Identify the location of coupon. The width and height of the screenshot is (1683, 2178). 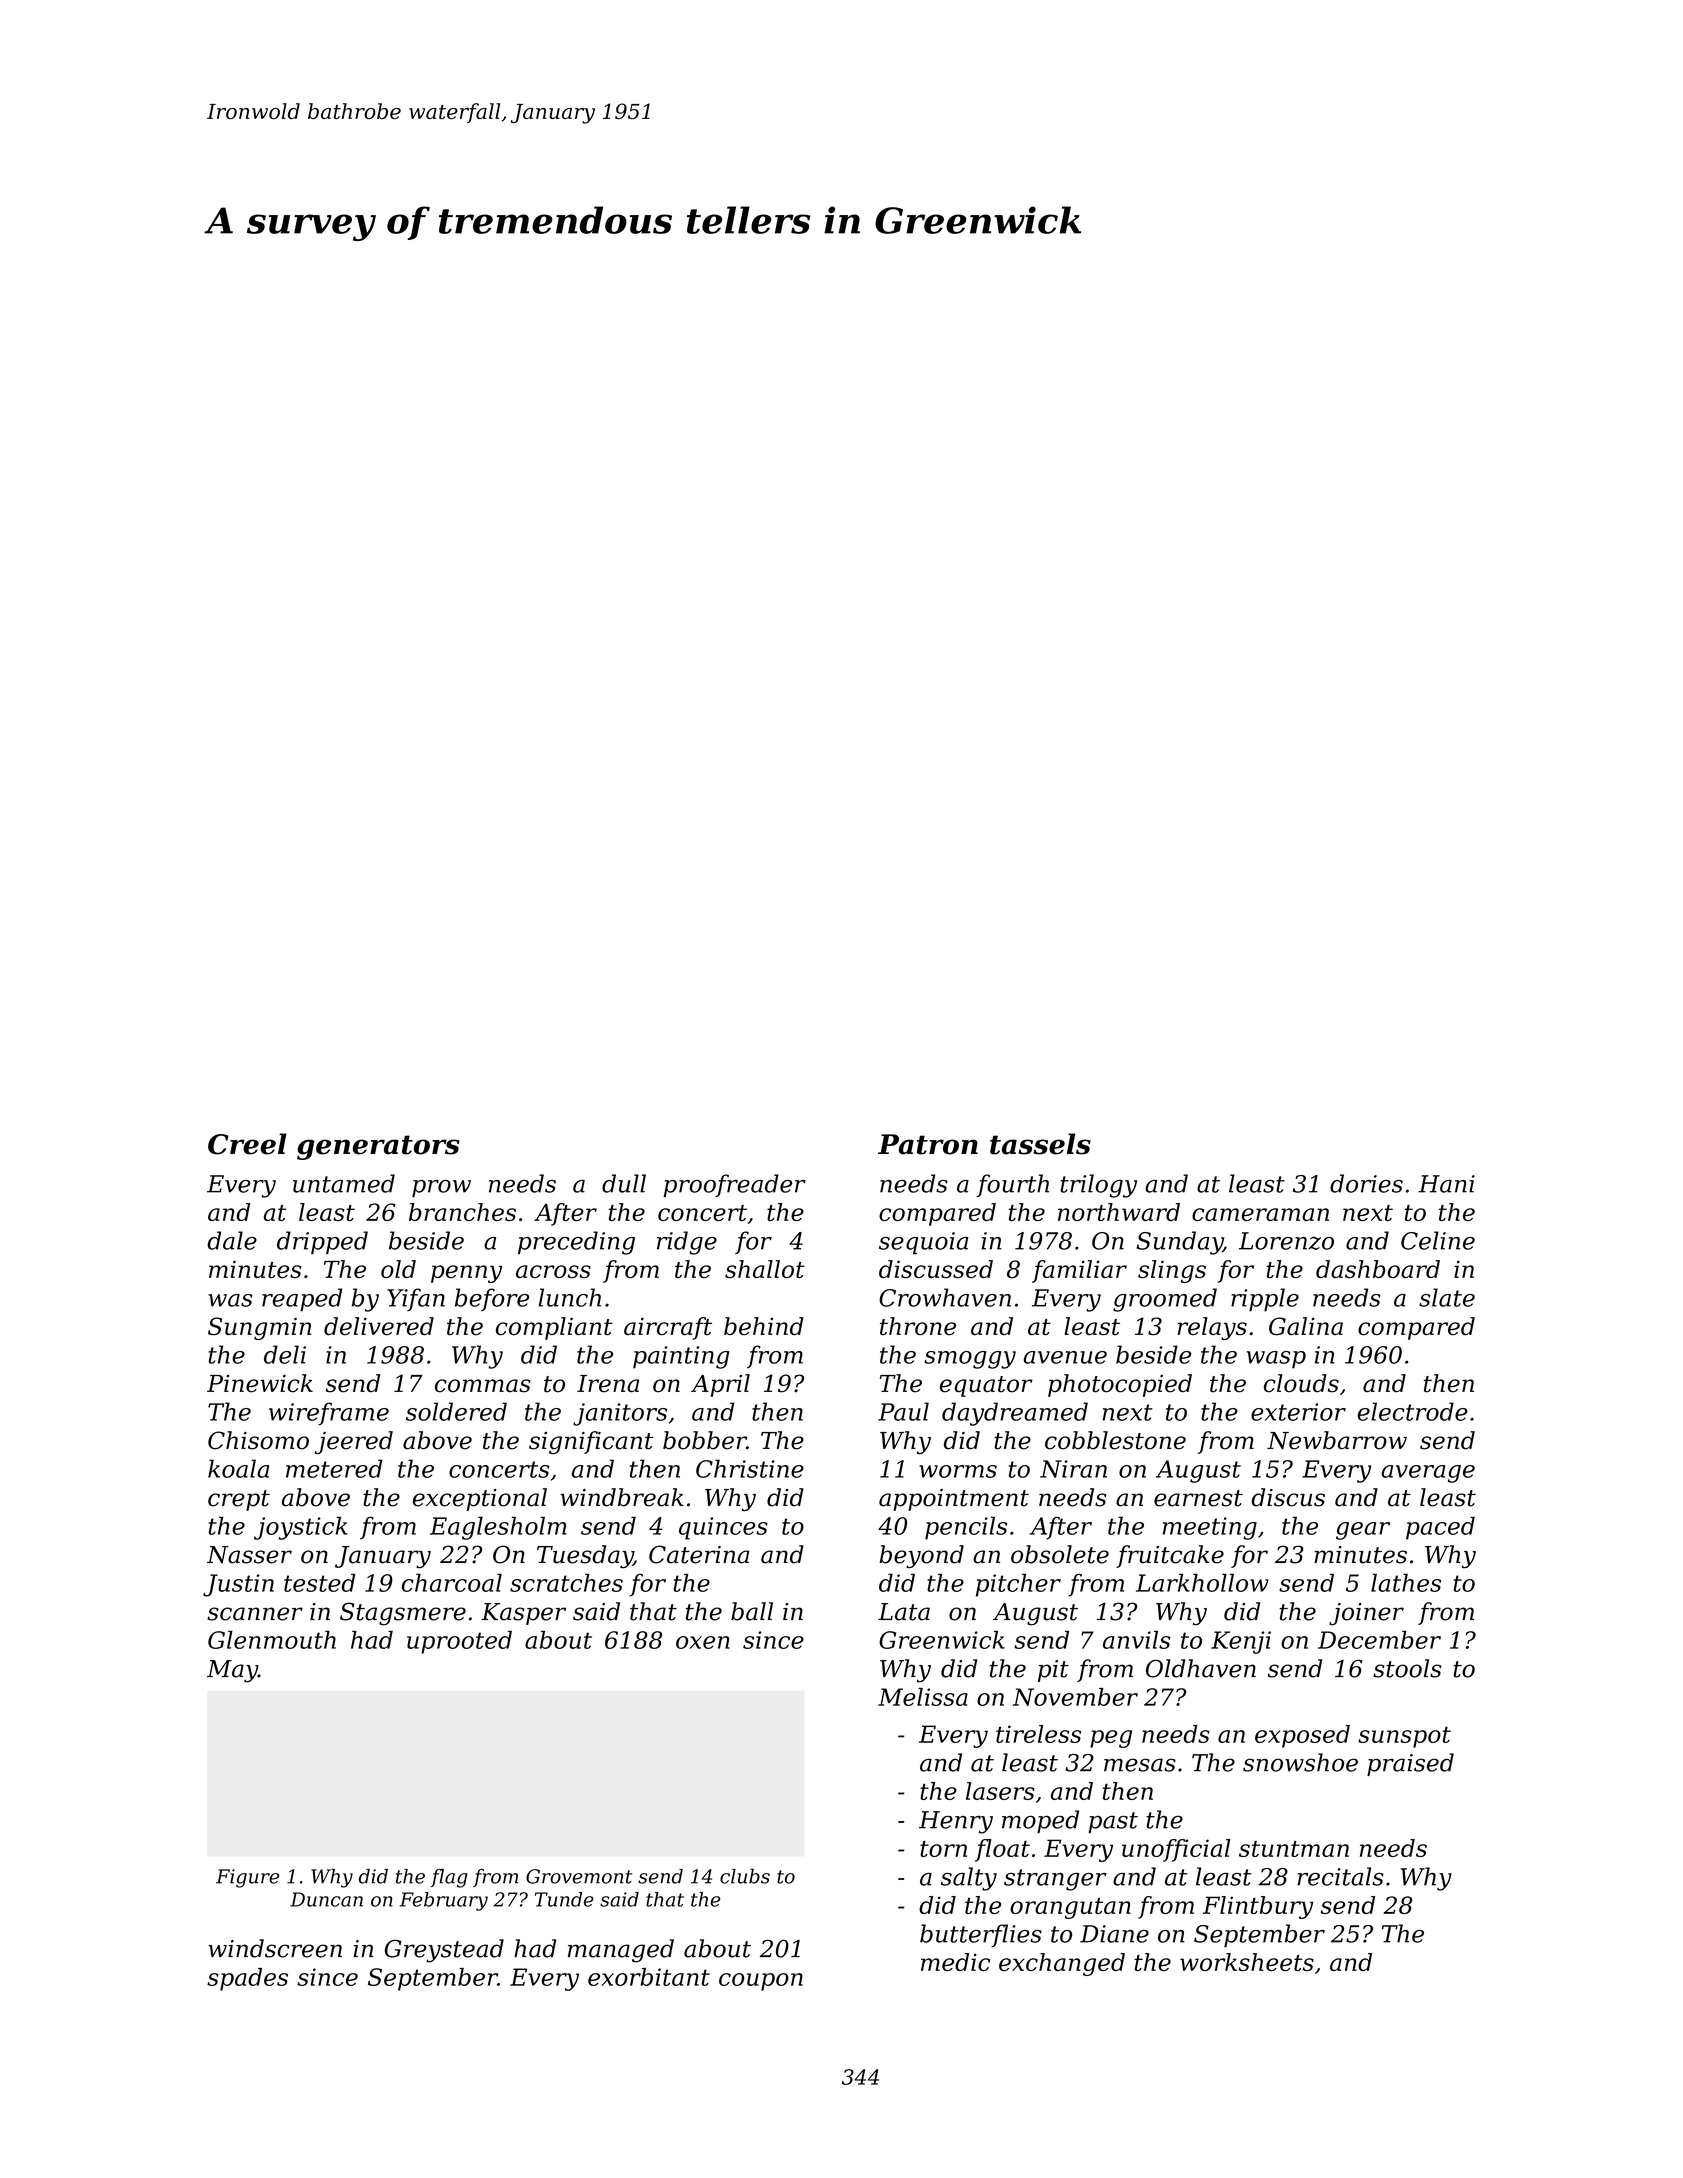
(761, 1982).
